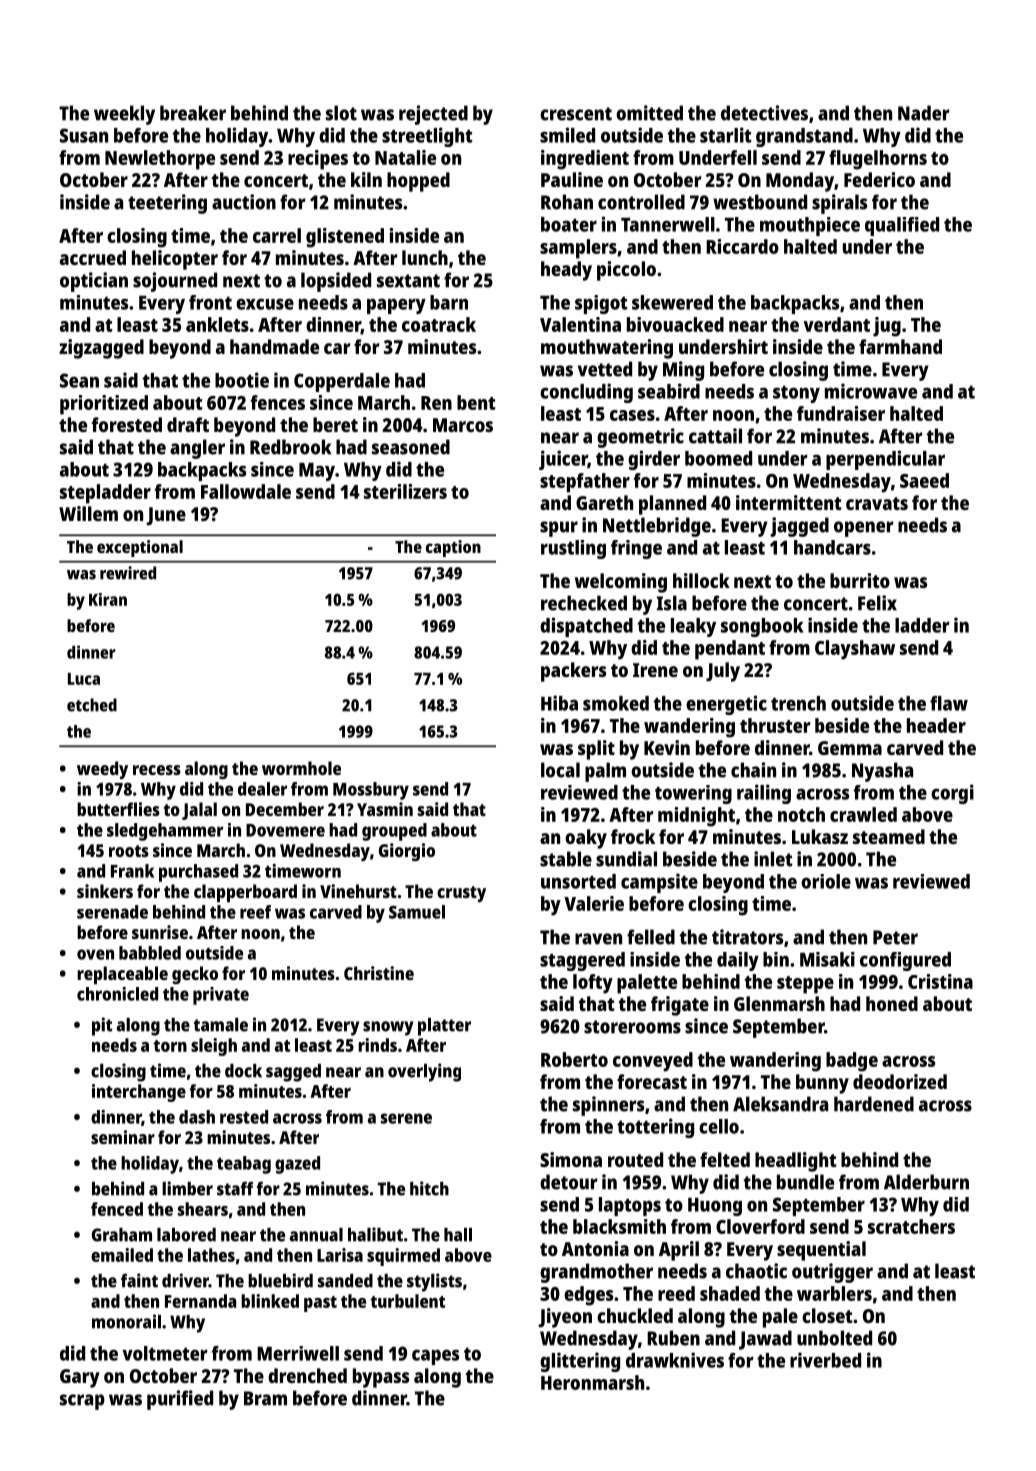 The width and height of the document is (1036, 1471). What do you see at coordinates (449, 302) in the document?
I see `barn` at bounding box center [449, 302].
